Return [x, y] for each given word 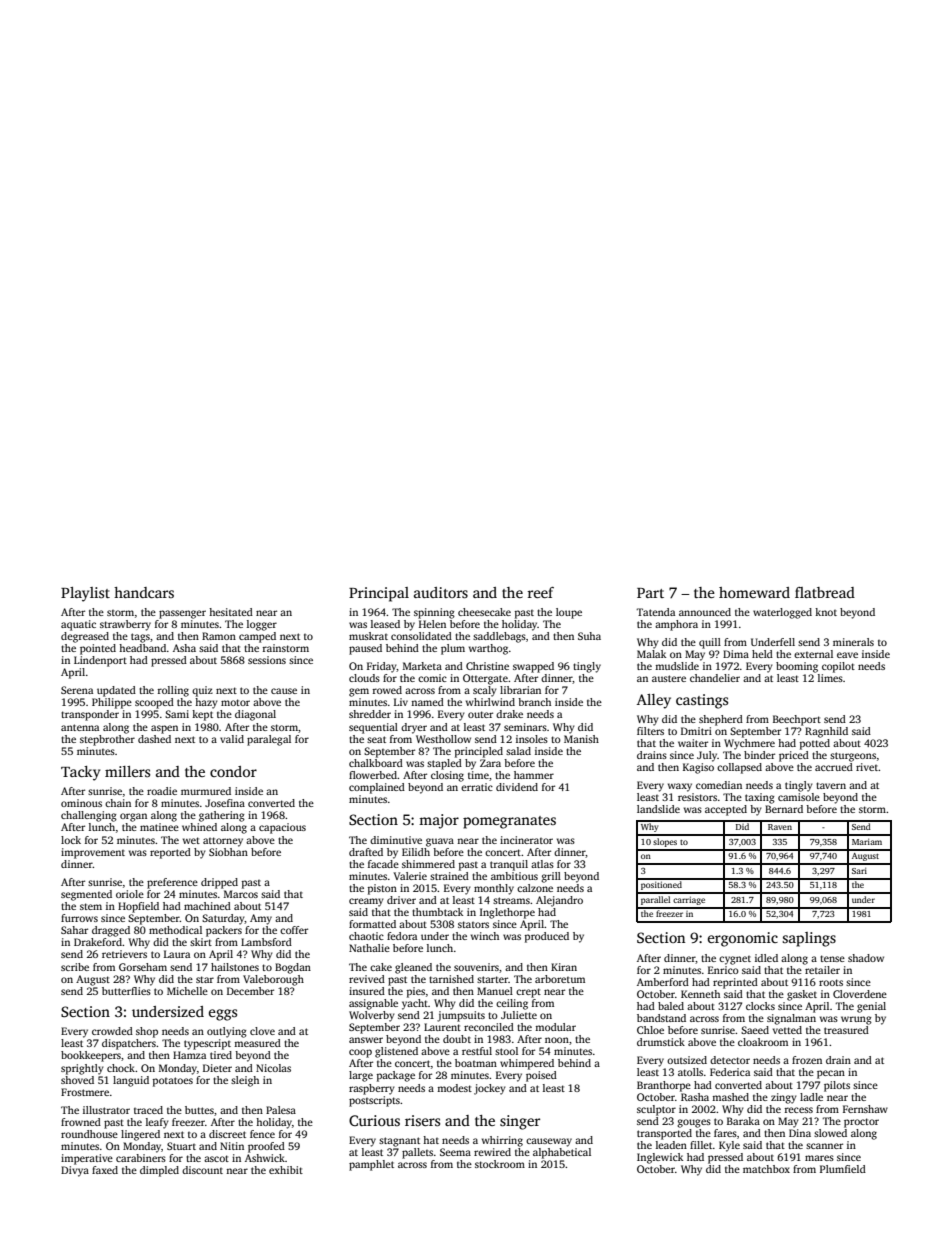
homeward [754, 592]
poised [541, 1076]
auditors [441, 592]
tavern [831, 785]
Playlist [85, 594]
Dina [800, 1133]
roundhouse [89, 1134]
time [478, 775]
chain [118, 803]
